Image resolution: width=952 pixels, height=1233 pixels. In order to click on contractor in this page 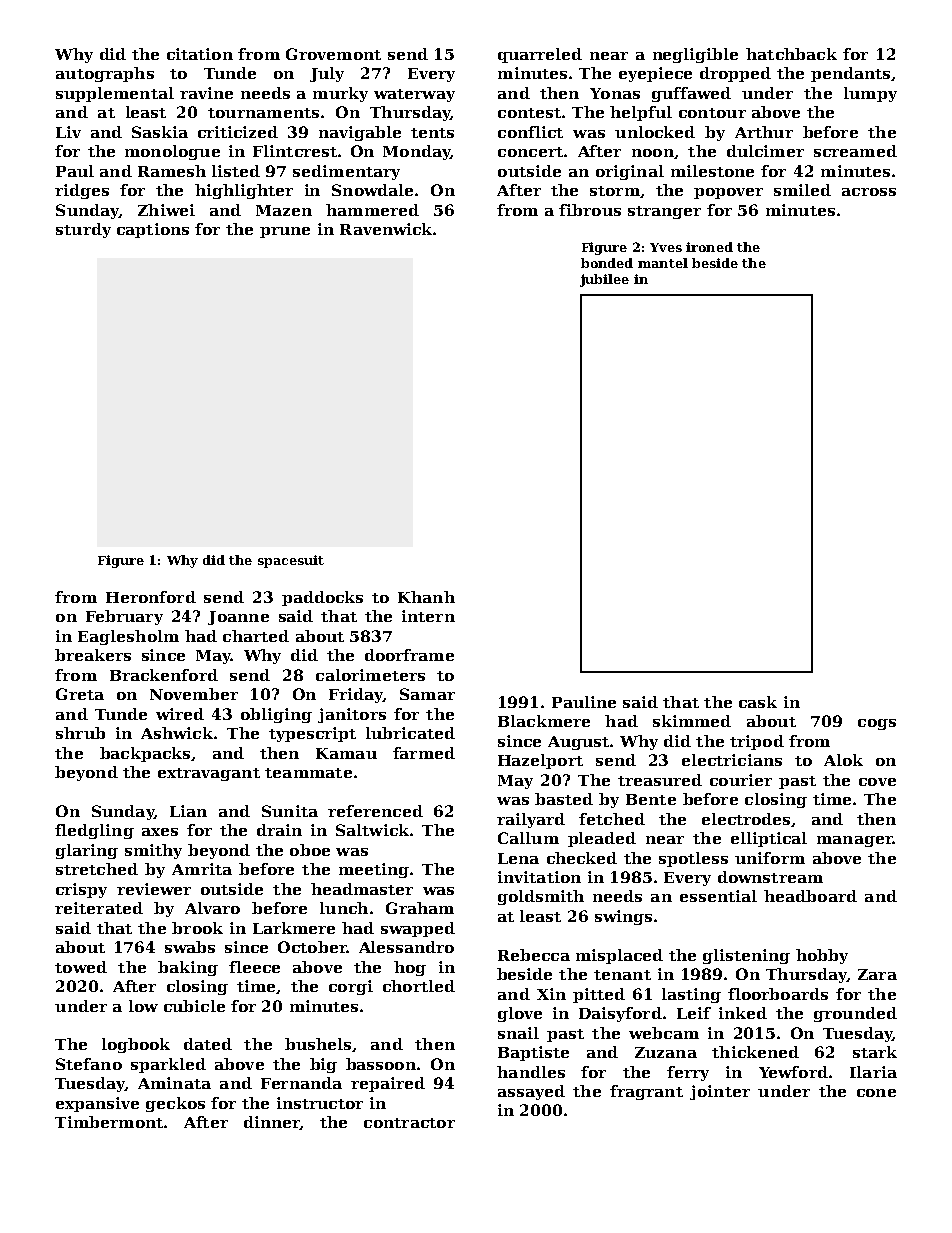, I will do `click(409, 1123)`.
